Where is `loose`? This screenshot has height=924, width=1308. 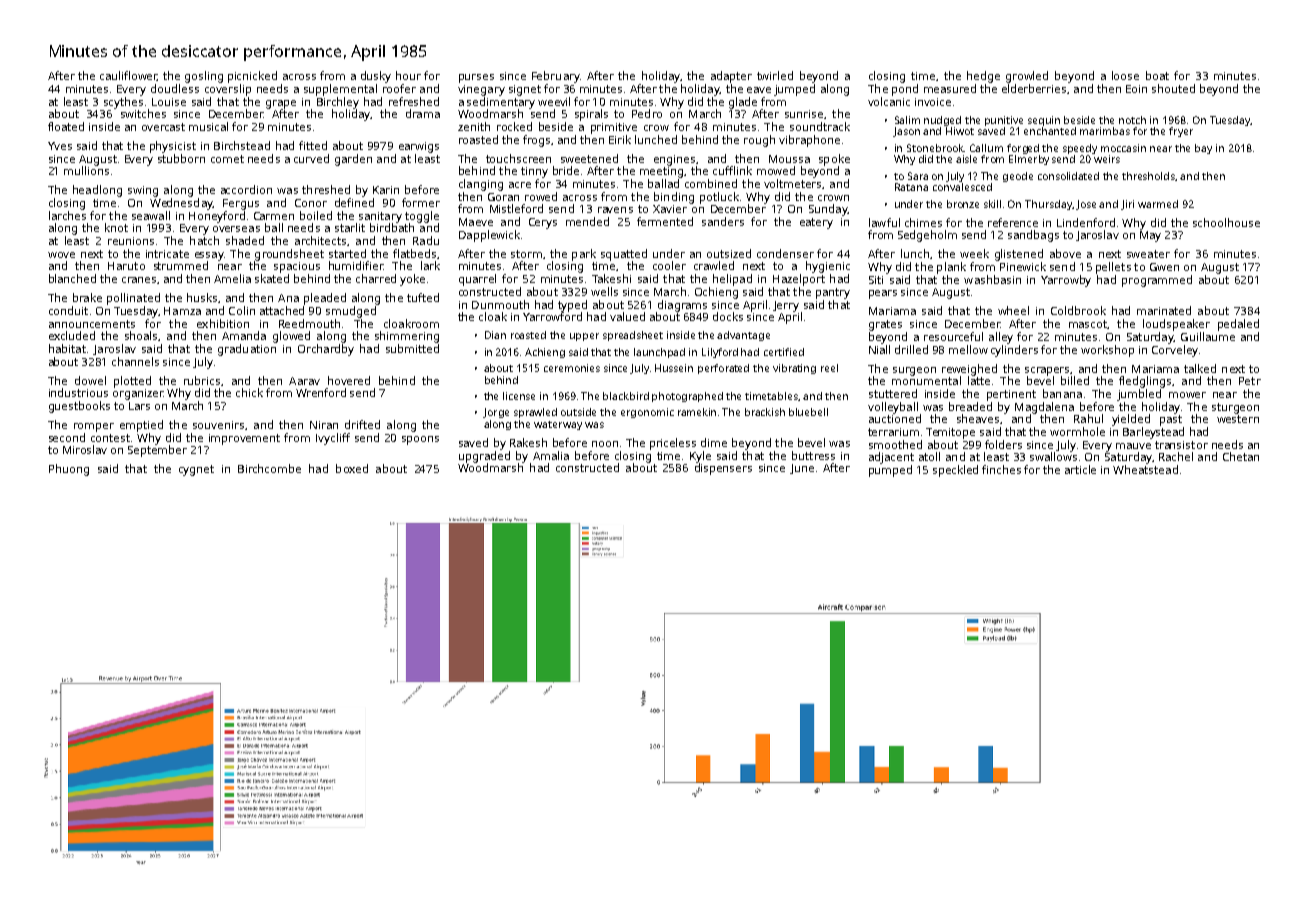
loose is located at coordinates (1125, 75).
